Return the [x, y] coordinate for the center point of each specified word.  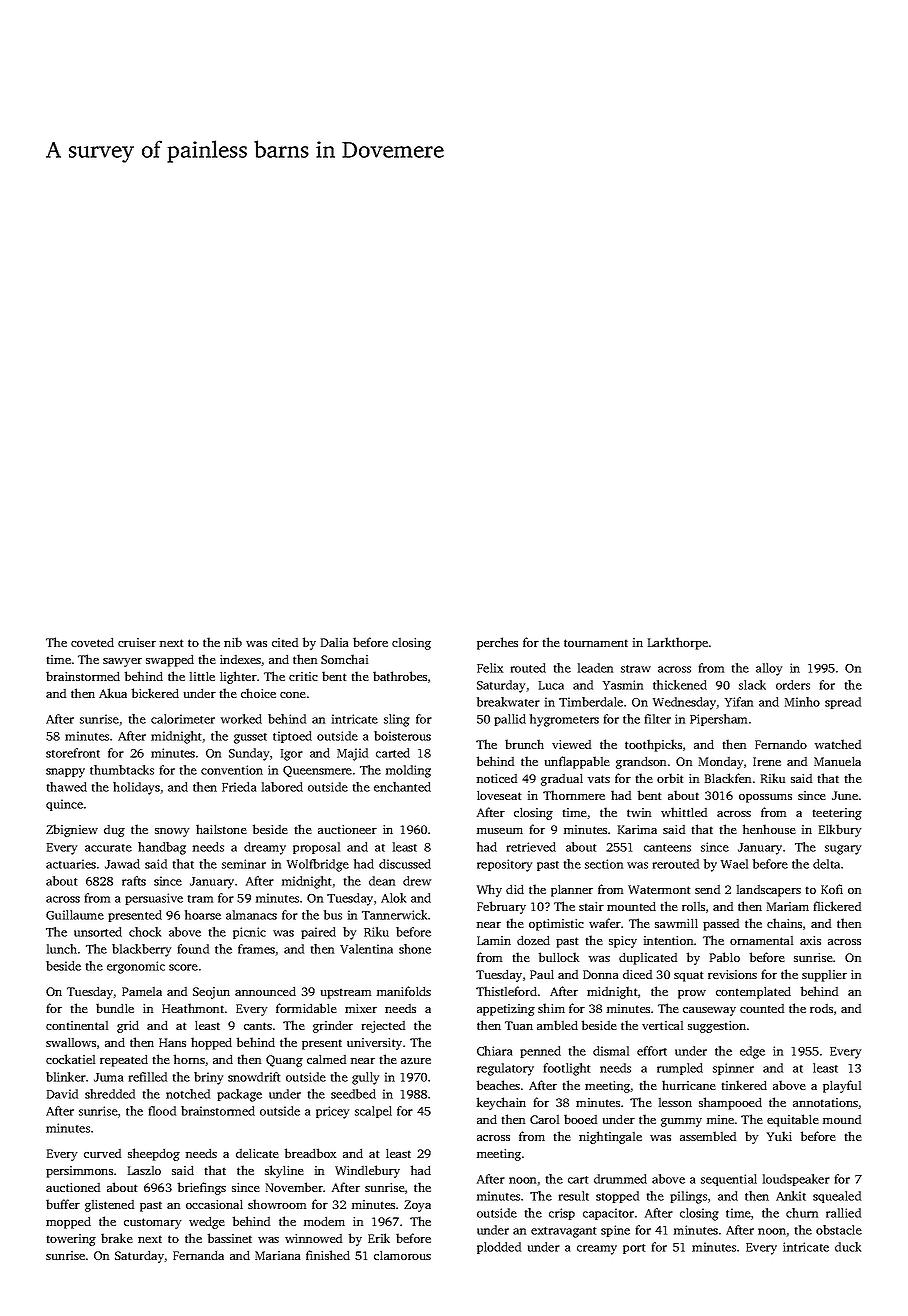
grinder [333, 1026]
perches [497, 643]
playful [842, 1086]
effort [652, 1051]
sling [397, 720]
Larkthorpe [678, 643]
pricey [332, 1112]
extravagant [563, 1232]
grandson [641, 762]
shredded [110, 1094]
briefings [202, 1188]
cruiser [137, 642]
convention [232, 770]
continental [77, 1025]
